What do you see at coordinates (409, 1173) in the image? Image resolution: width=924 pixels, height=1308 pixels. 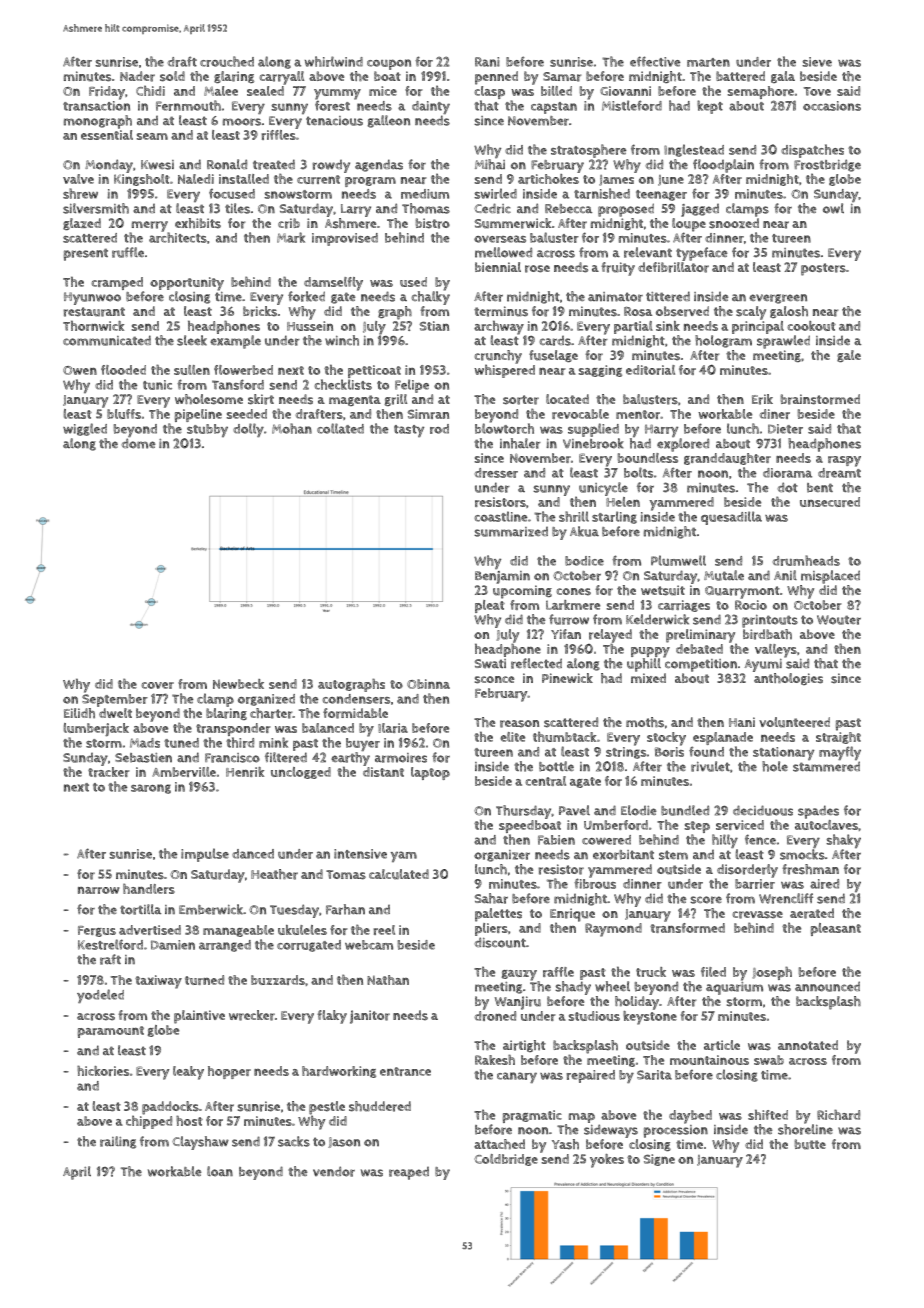 I see `reaped` at bounding box center [409, 1173].
